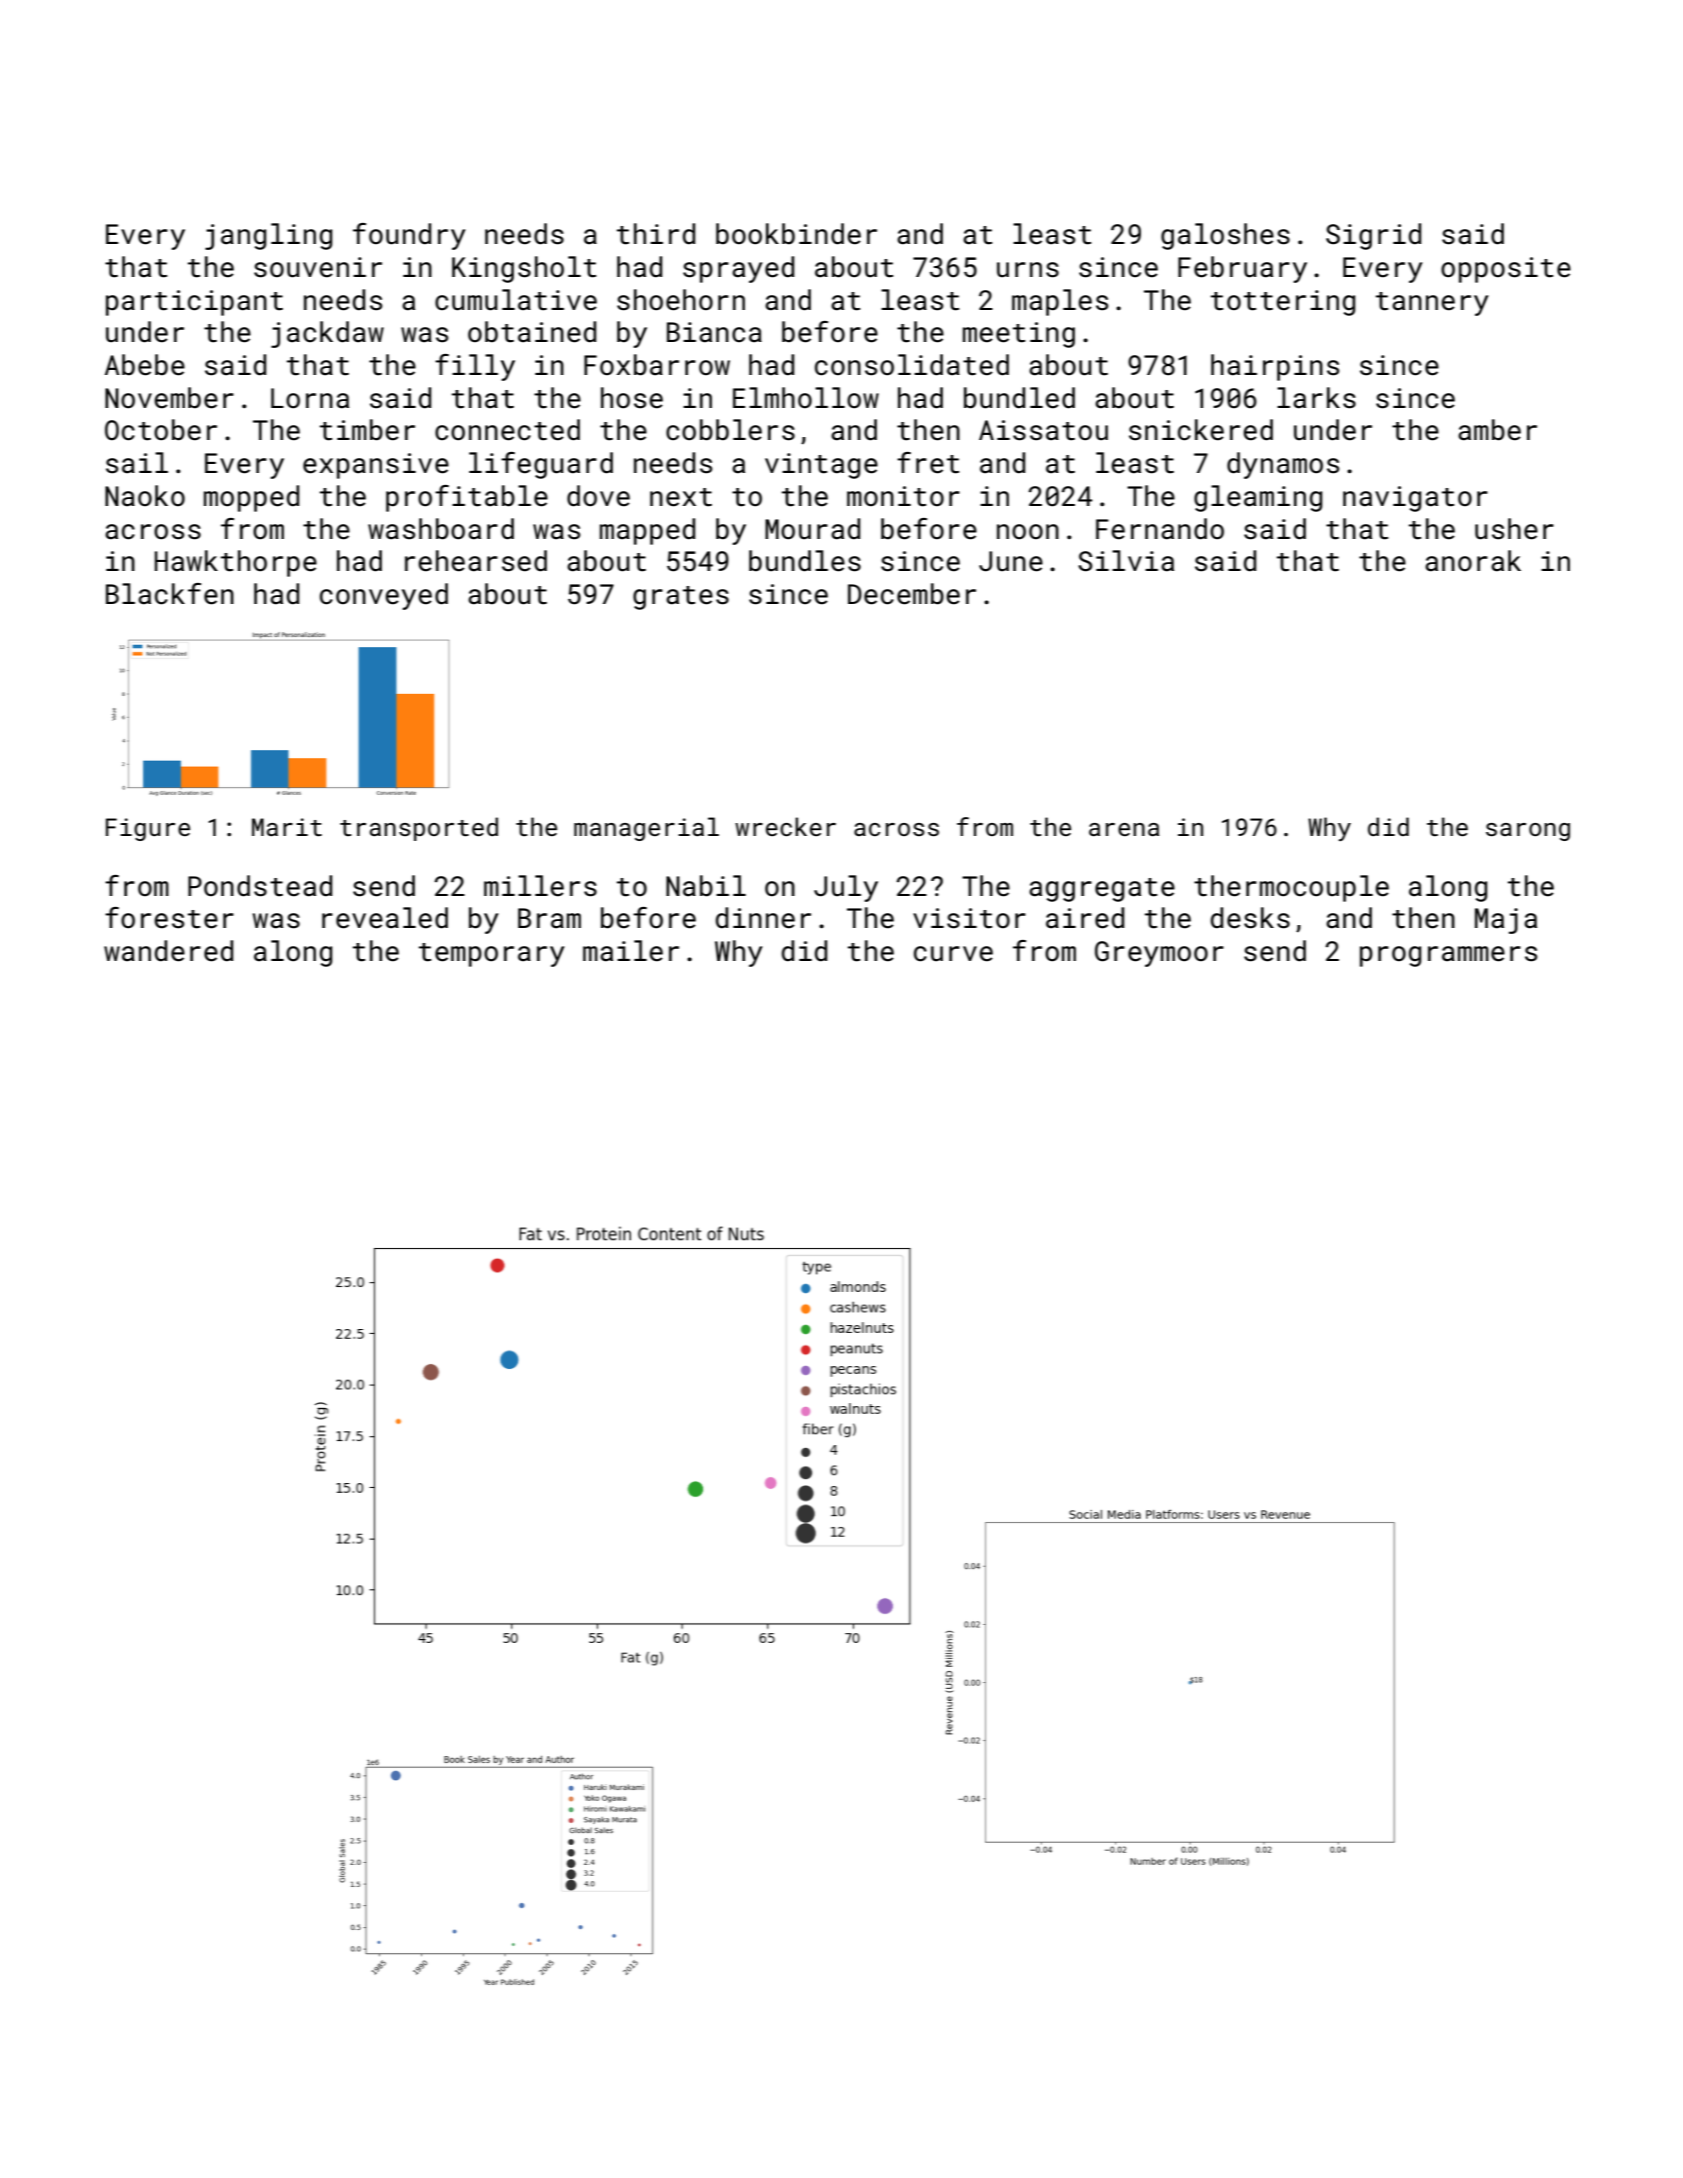  I want to click on monitor, so click(903, 496).
